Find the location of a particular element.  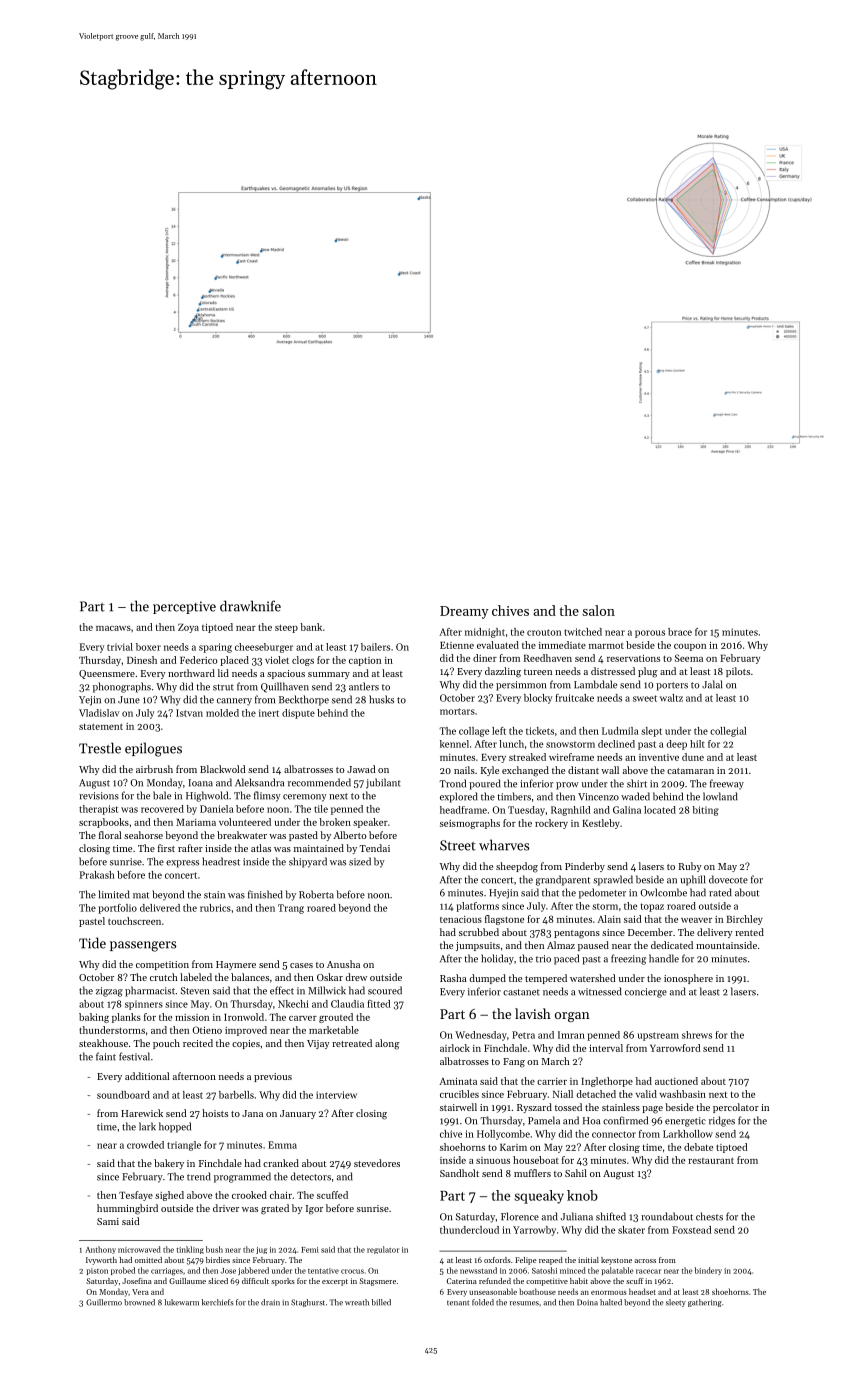

brace is located at coordinates (680, 632).
